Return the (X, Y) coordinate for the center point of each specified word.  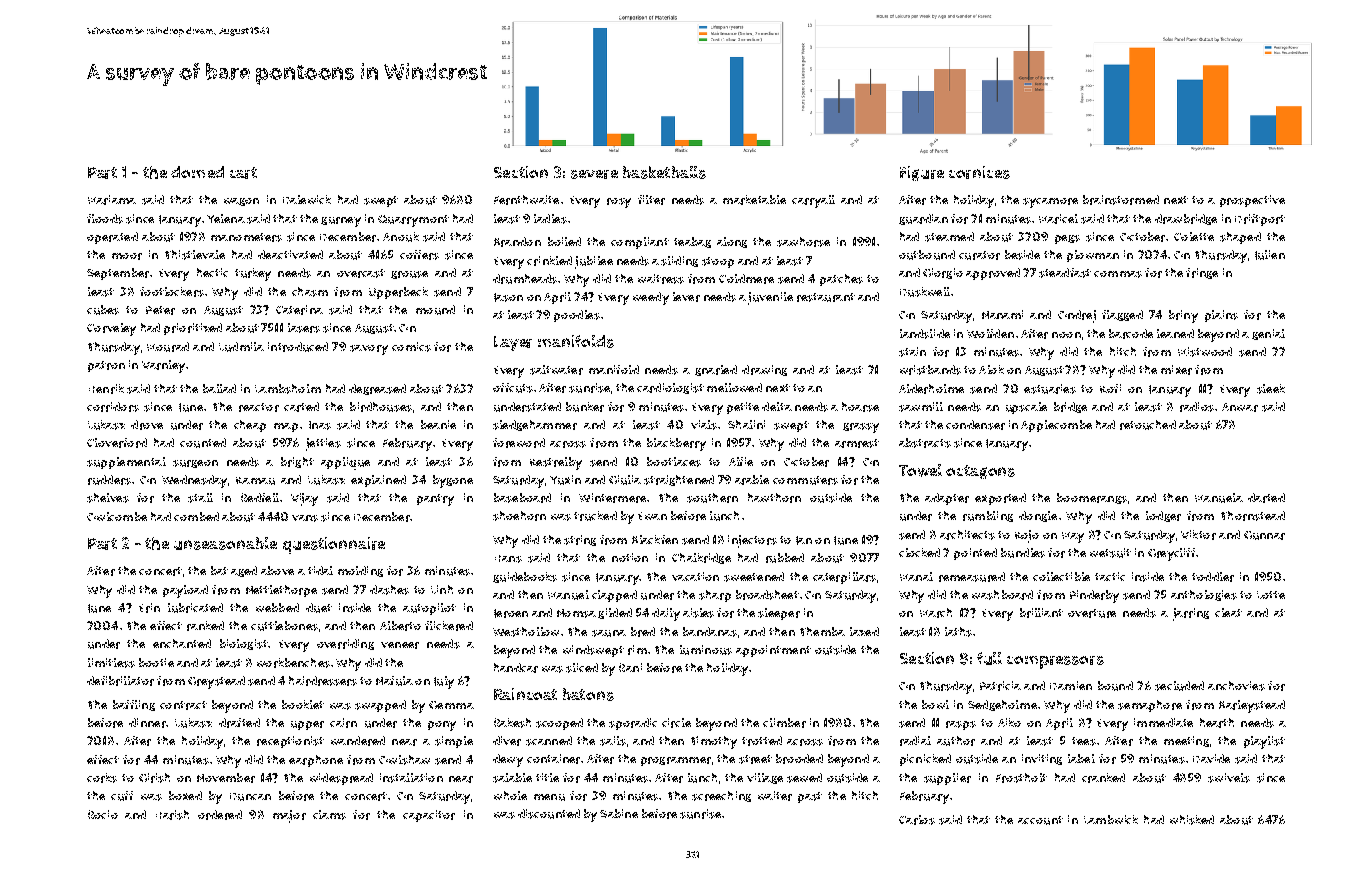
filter (651, 200)
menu (549, 797)
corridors (113, 407)
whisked (1192, 820)
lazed (864, 631)
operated (112, 238)
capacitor (429, 816)
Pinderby (1094, 596)
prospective (1252, 201)
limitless (111, 663)
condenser (975, 425)
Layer (513, 343)
